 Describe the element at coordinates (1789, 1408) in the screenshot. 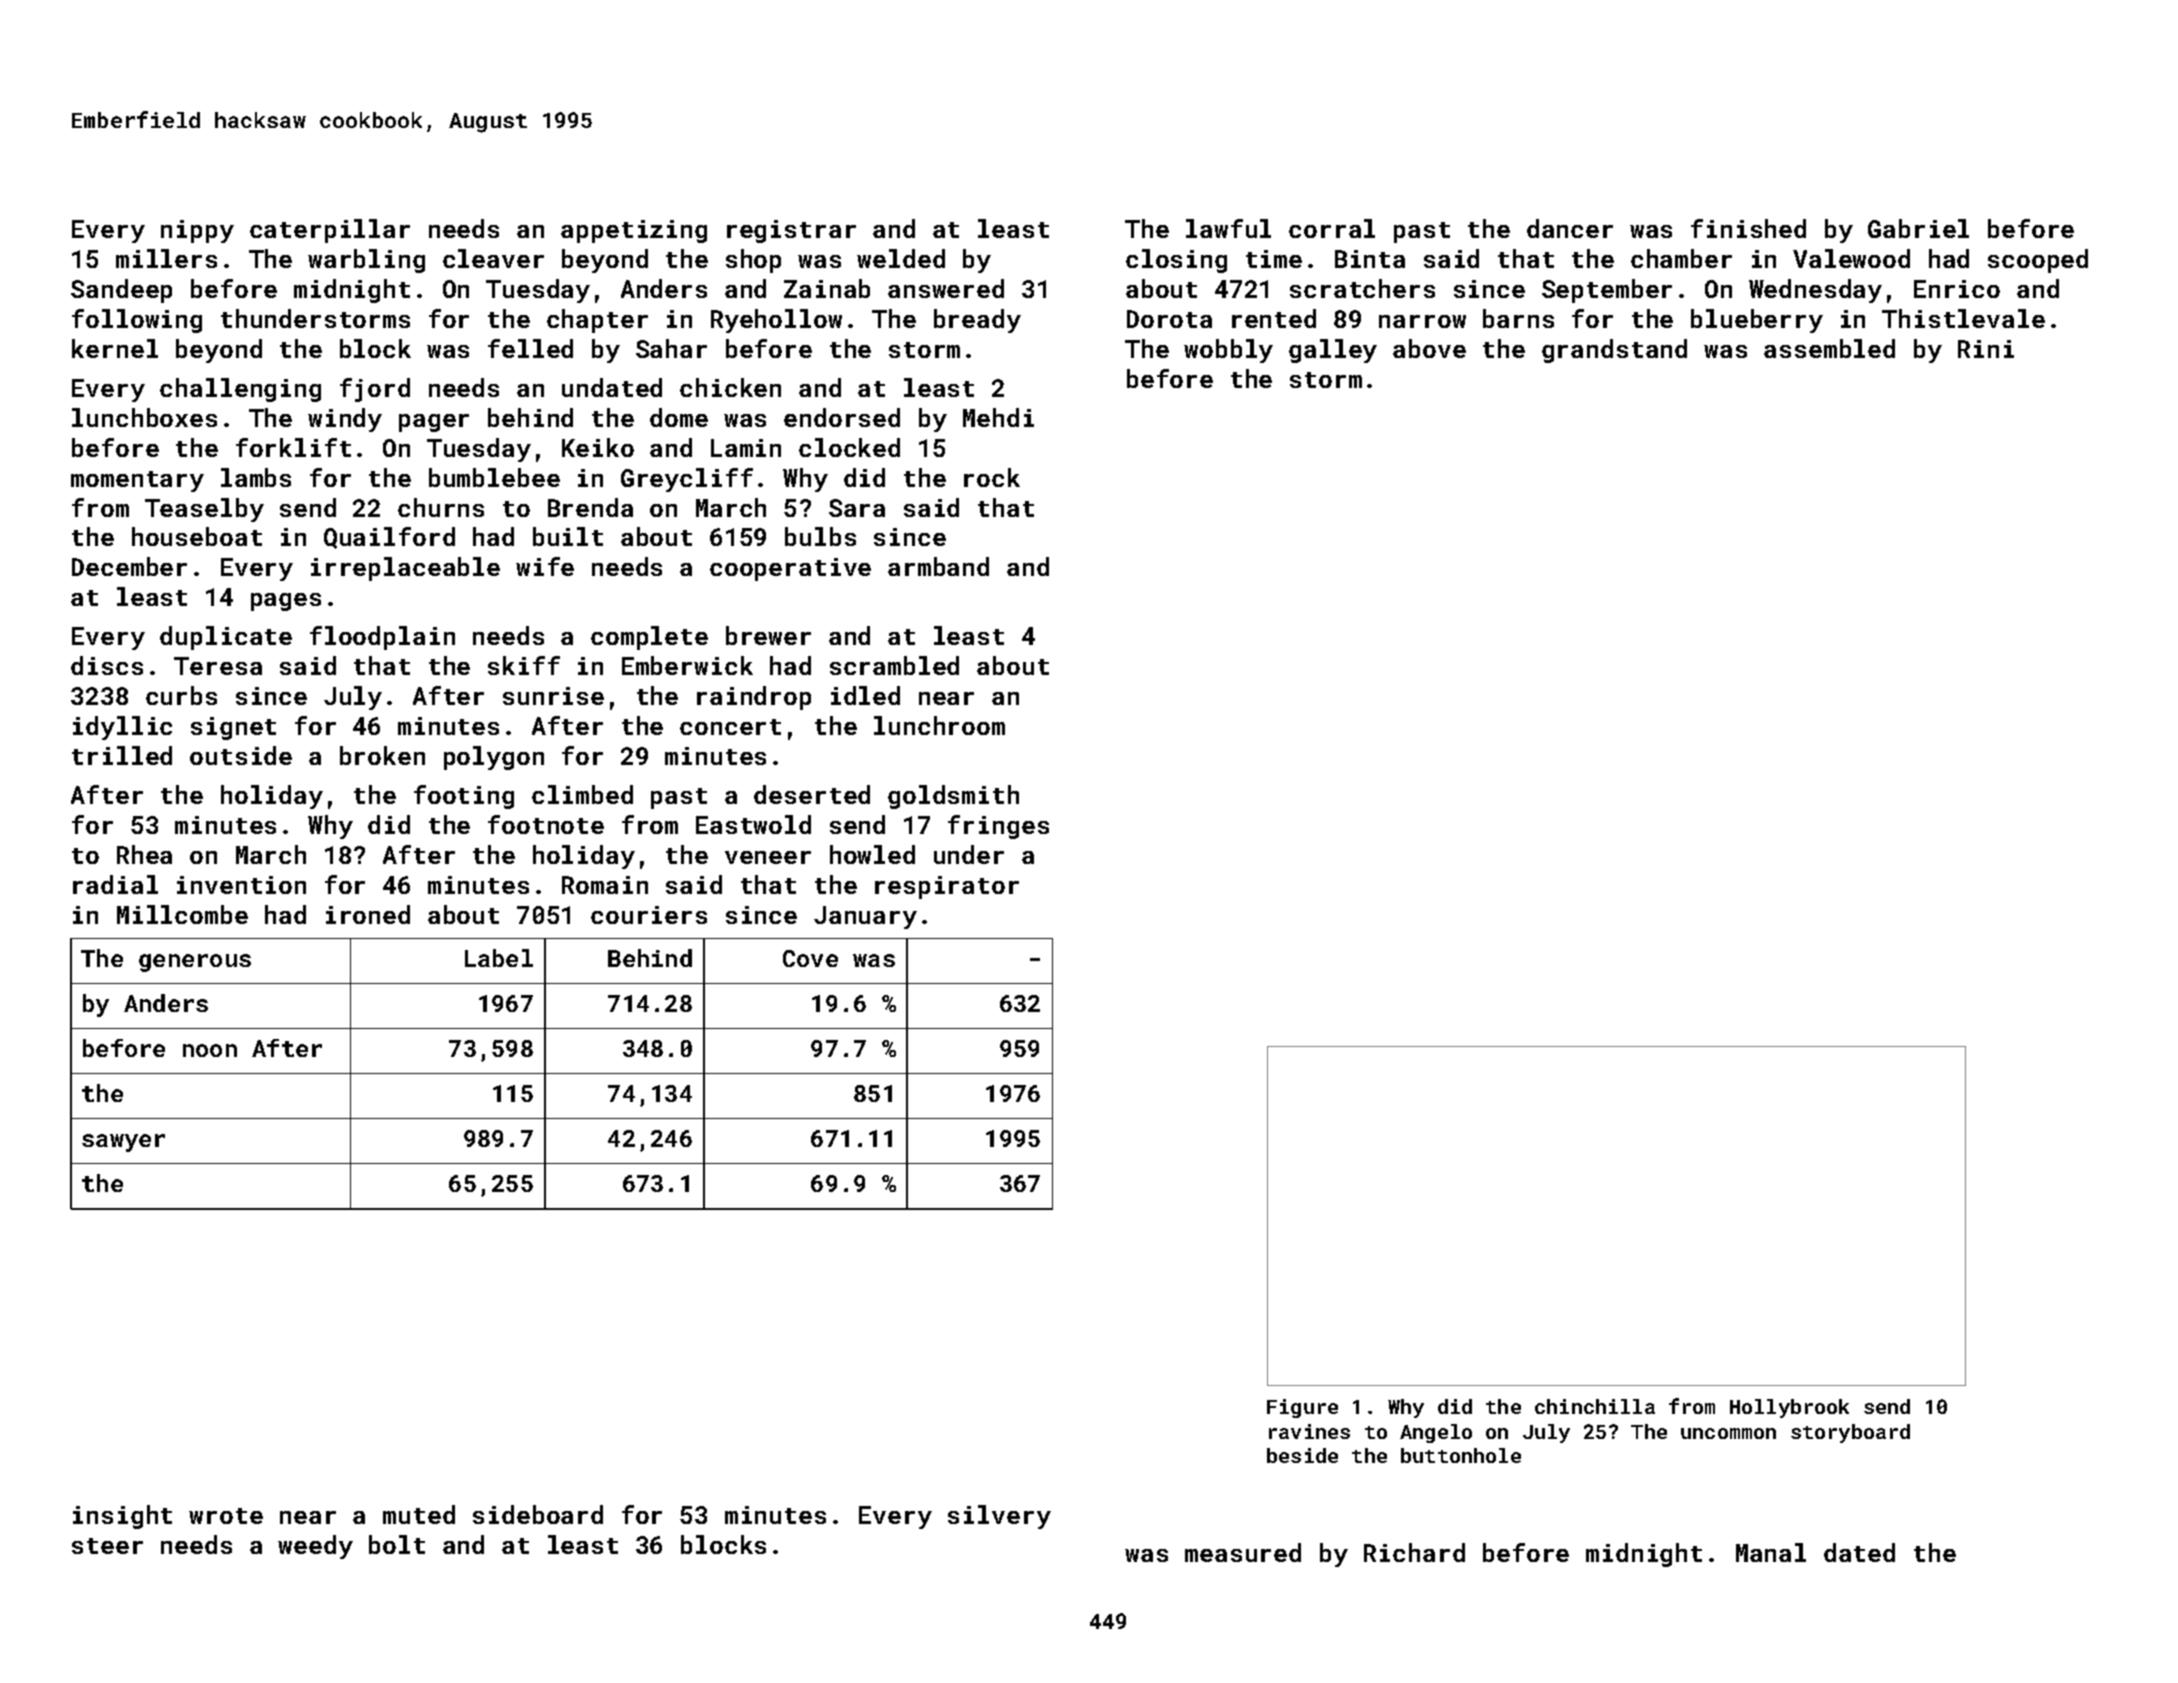

I see `Hollybrook` at that location.
